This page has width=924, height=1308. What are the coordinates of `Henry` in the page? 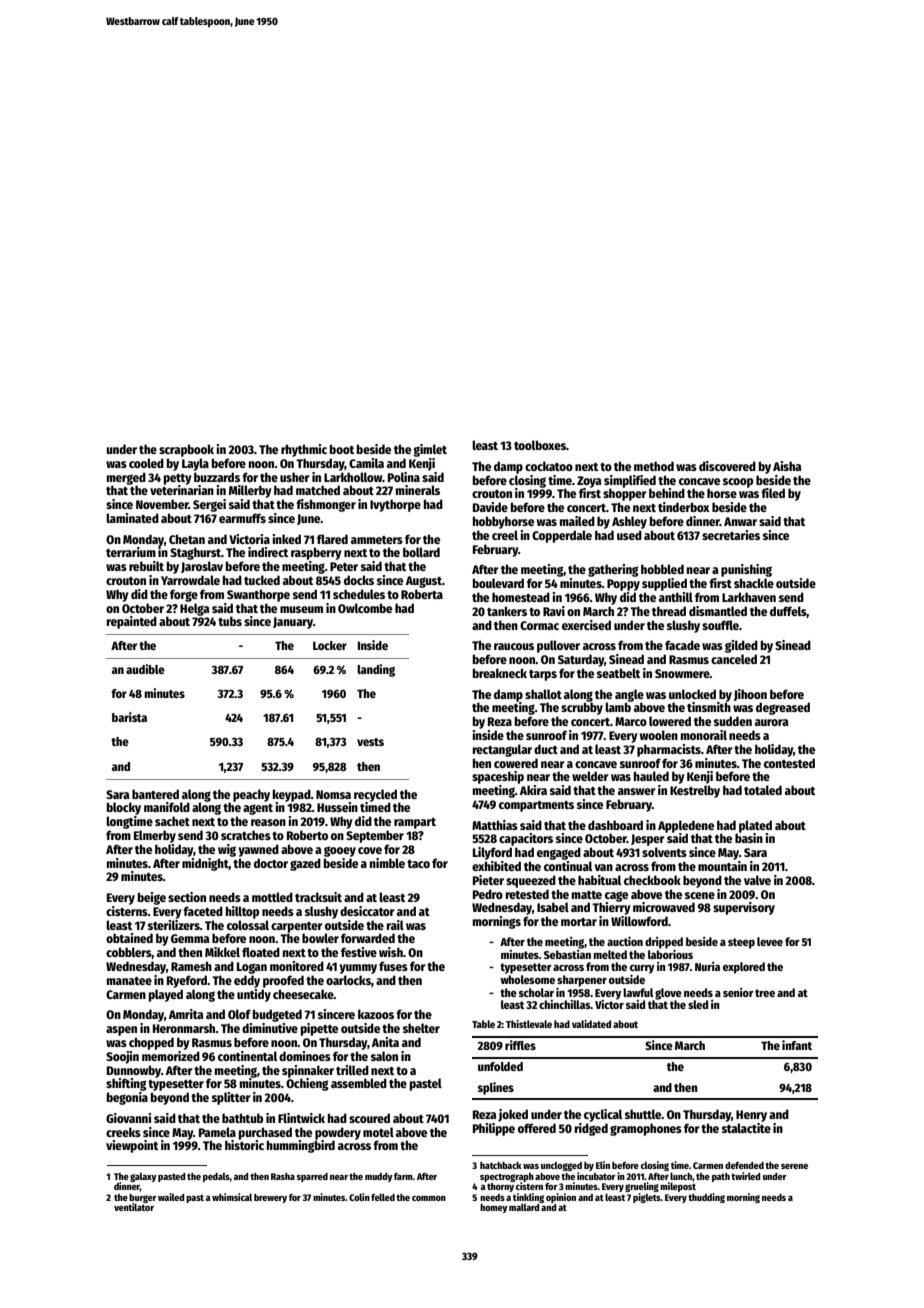 It's located at (751, 1116).
